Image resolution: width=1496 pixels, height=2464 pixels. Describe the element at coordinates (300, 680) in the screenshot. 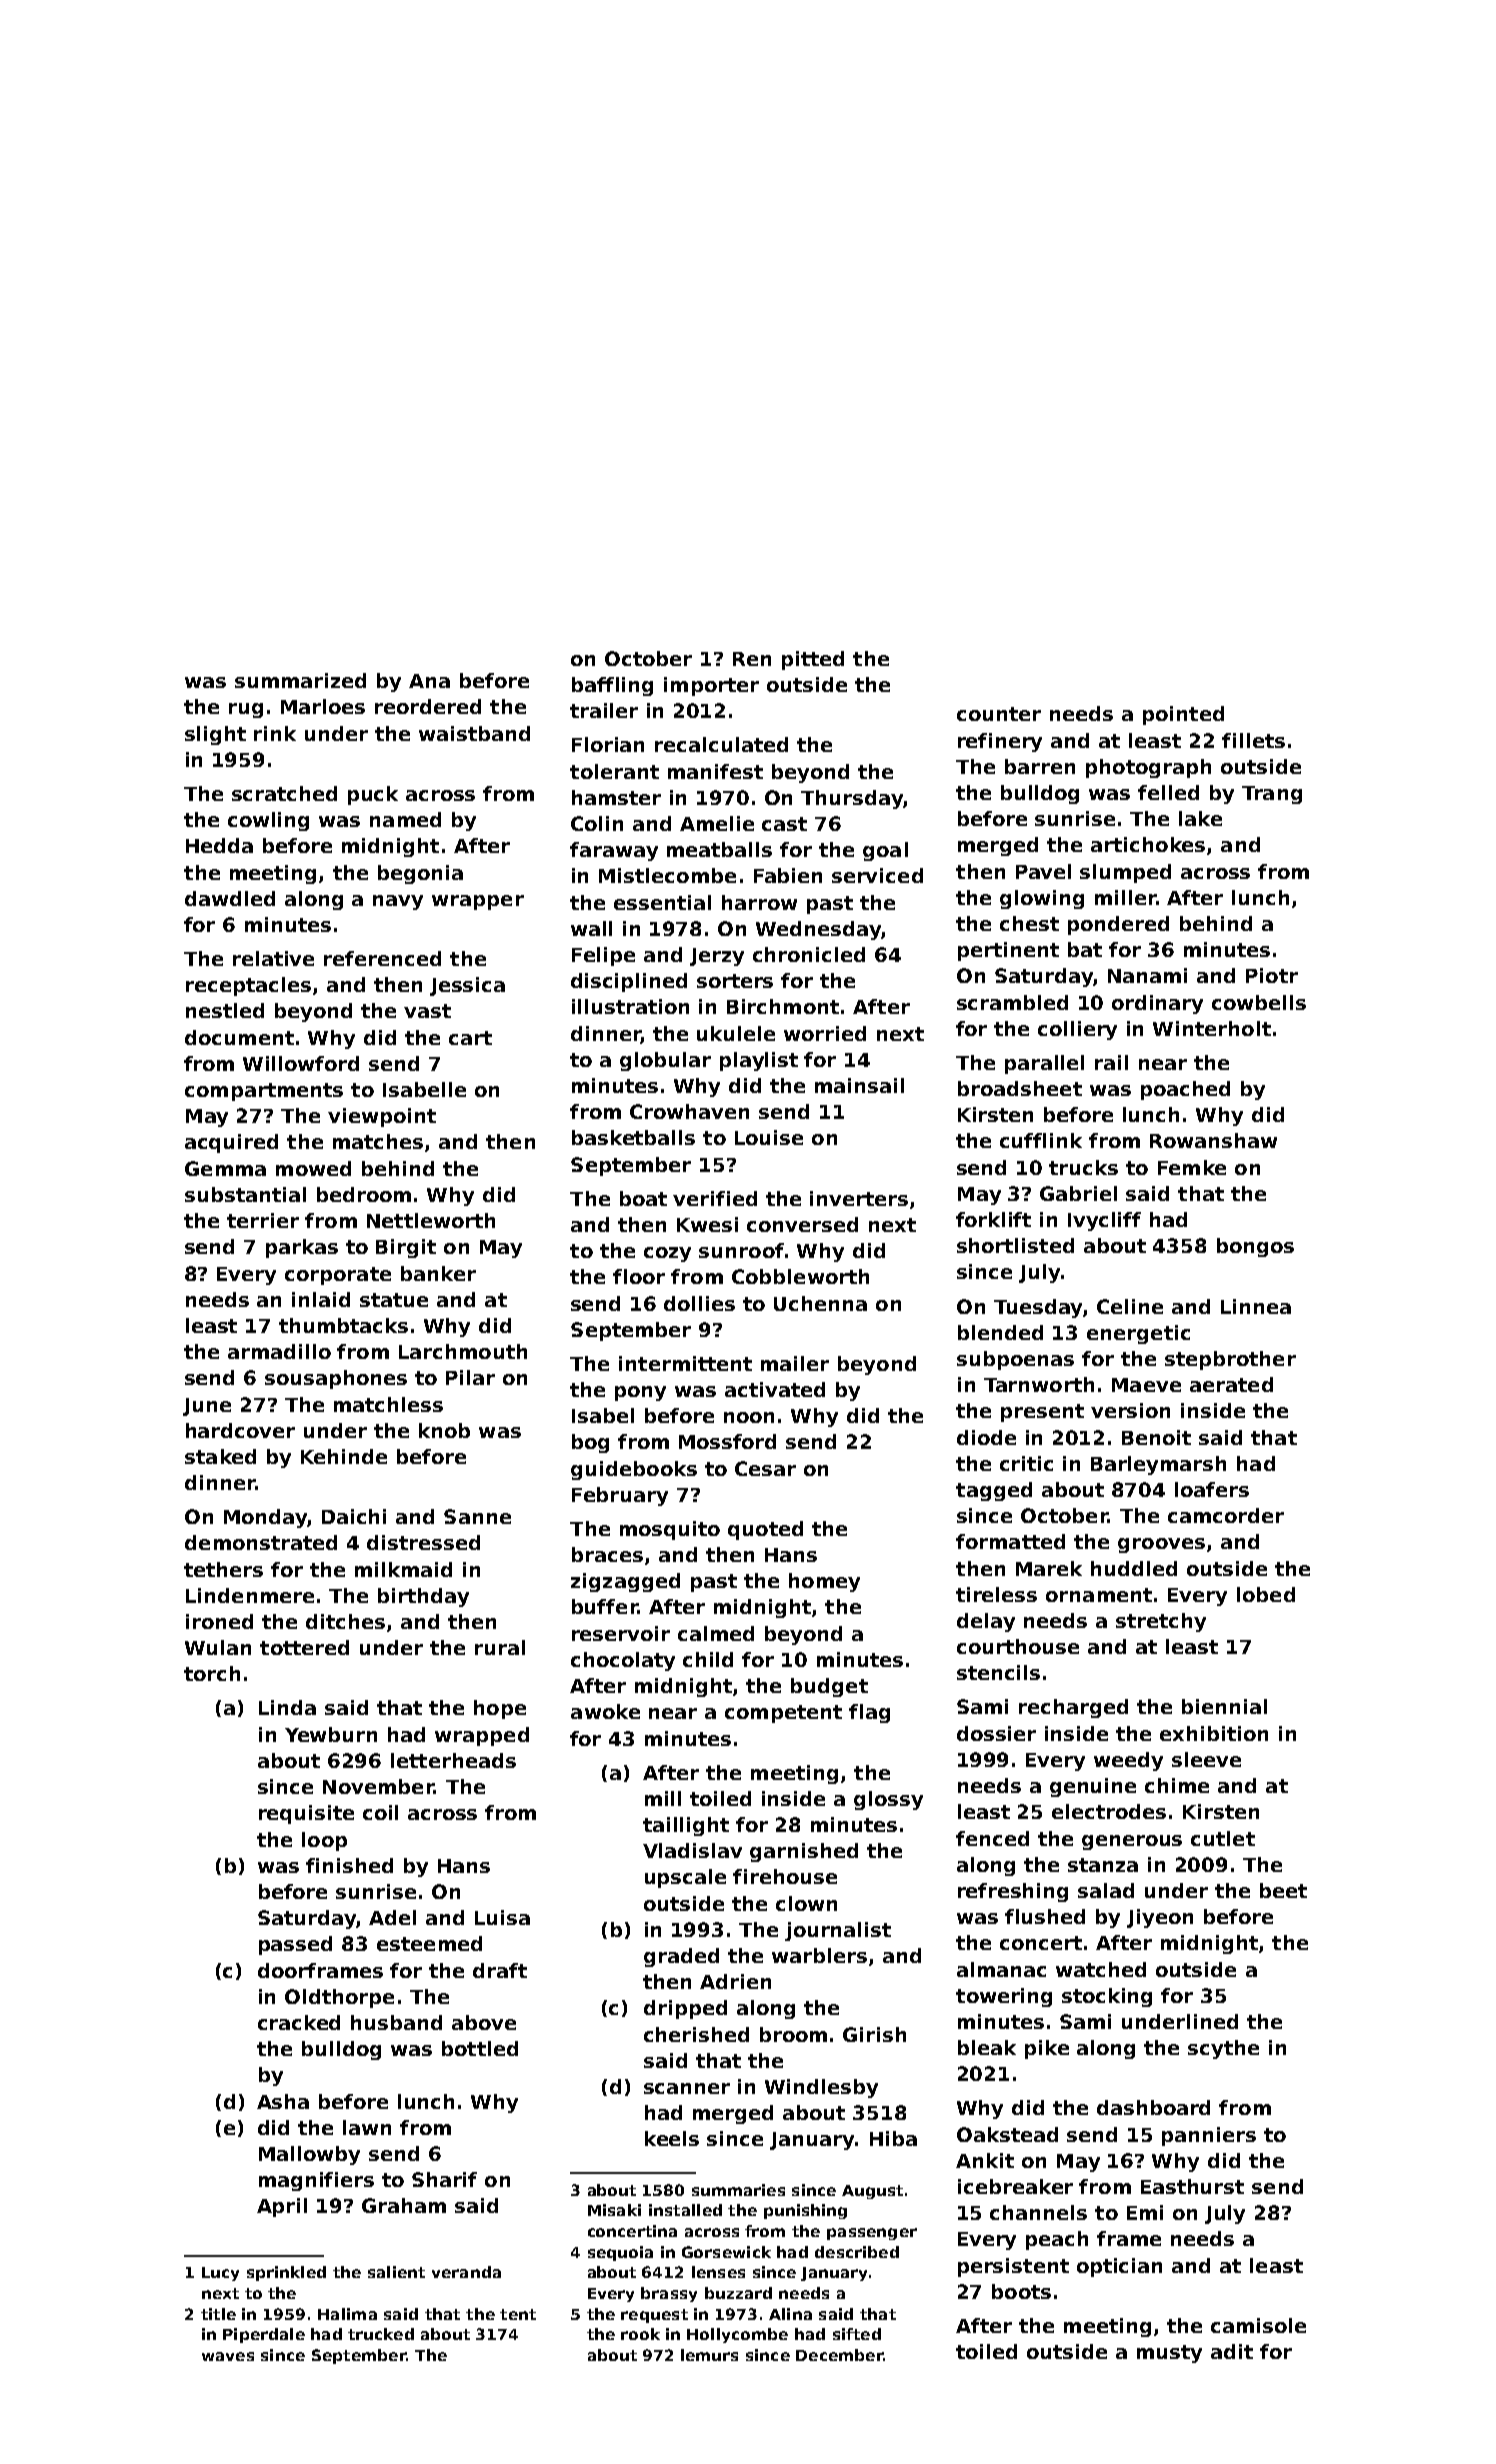

I see `summarized` at that location.
